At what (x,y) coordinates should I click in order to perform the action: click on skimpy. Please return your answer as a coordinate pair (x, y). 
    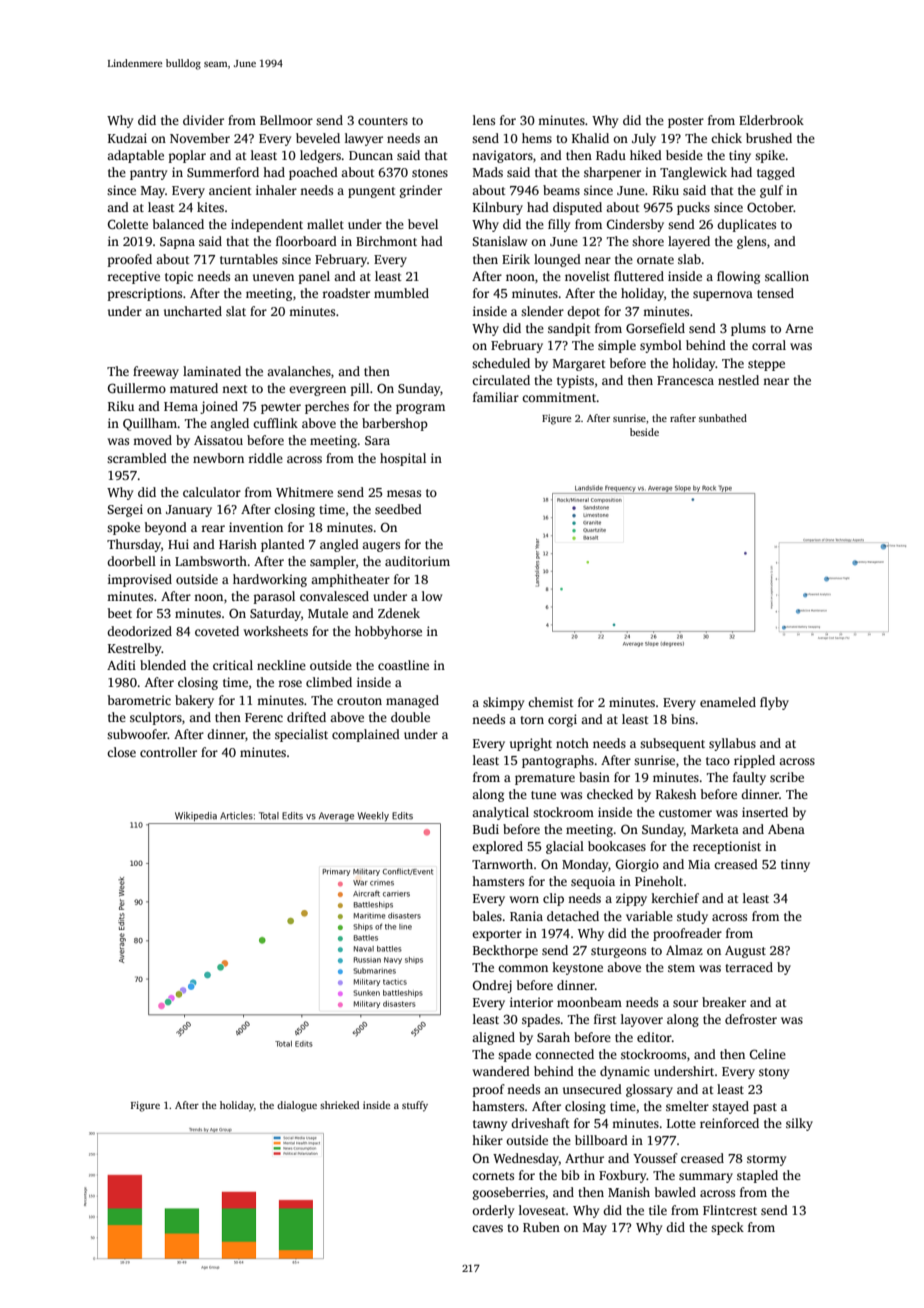
    Looking at the image, I should click on (503, 703).
